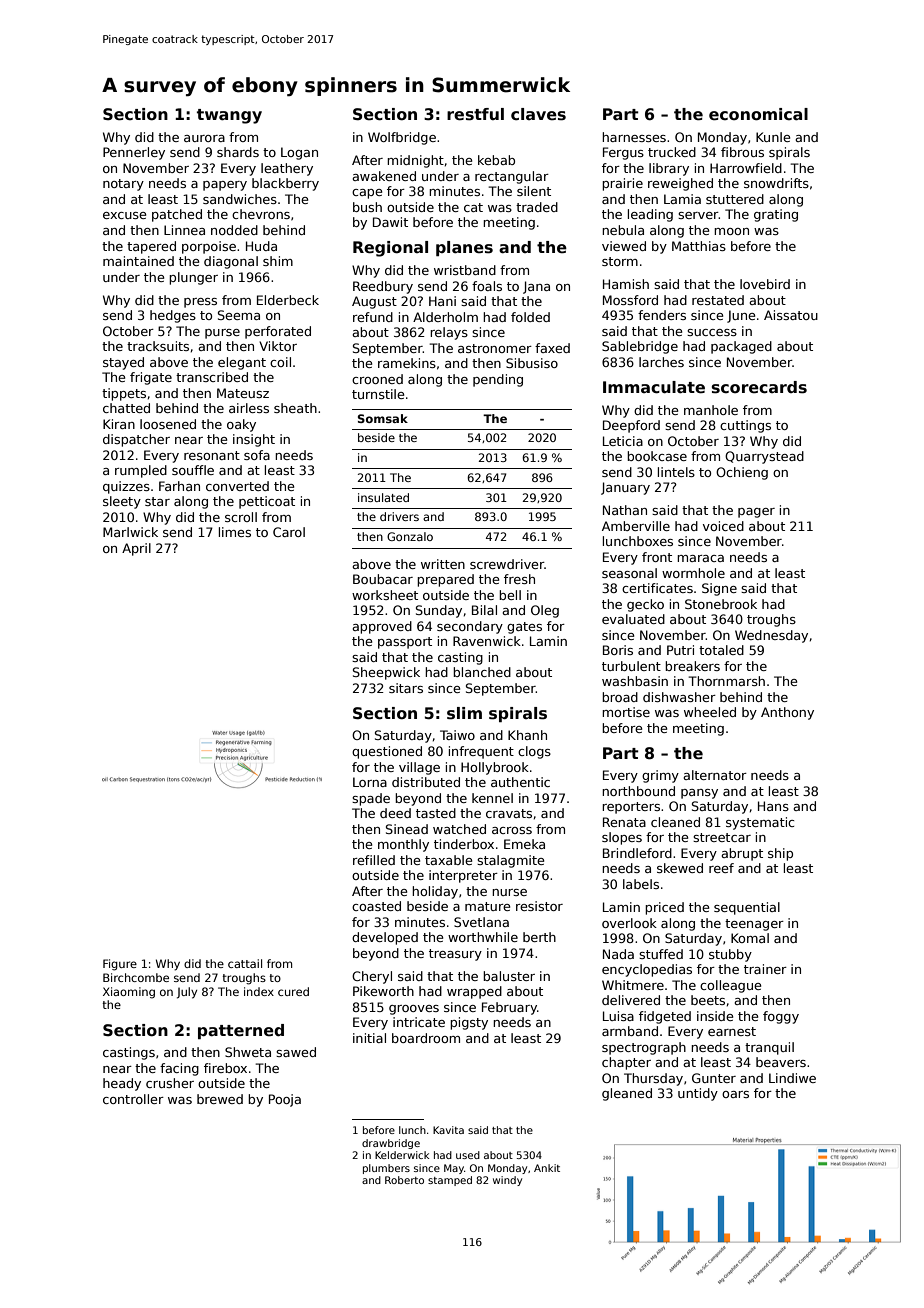 This image has height=1308, width=924. What do you see at coordinates (712, 332) in the image?
I see `success` at bounding box center [712, 332].
